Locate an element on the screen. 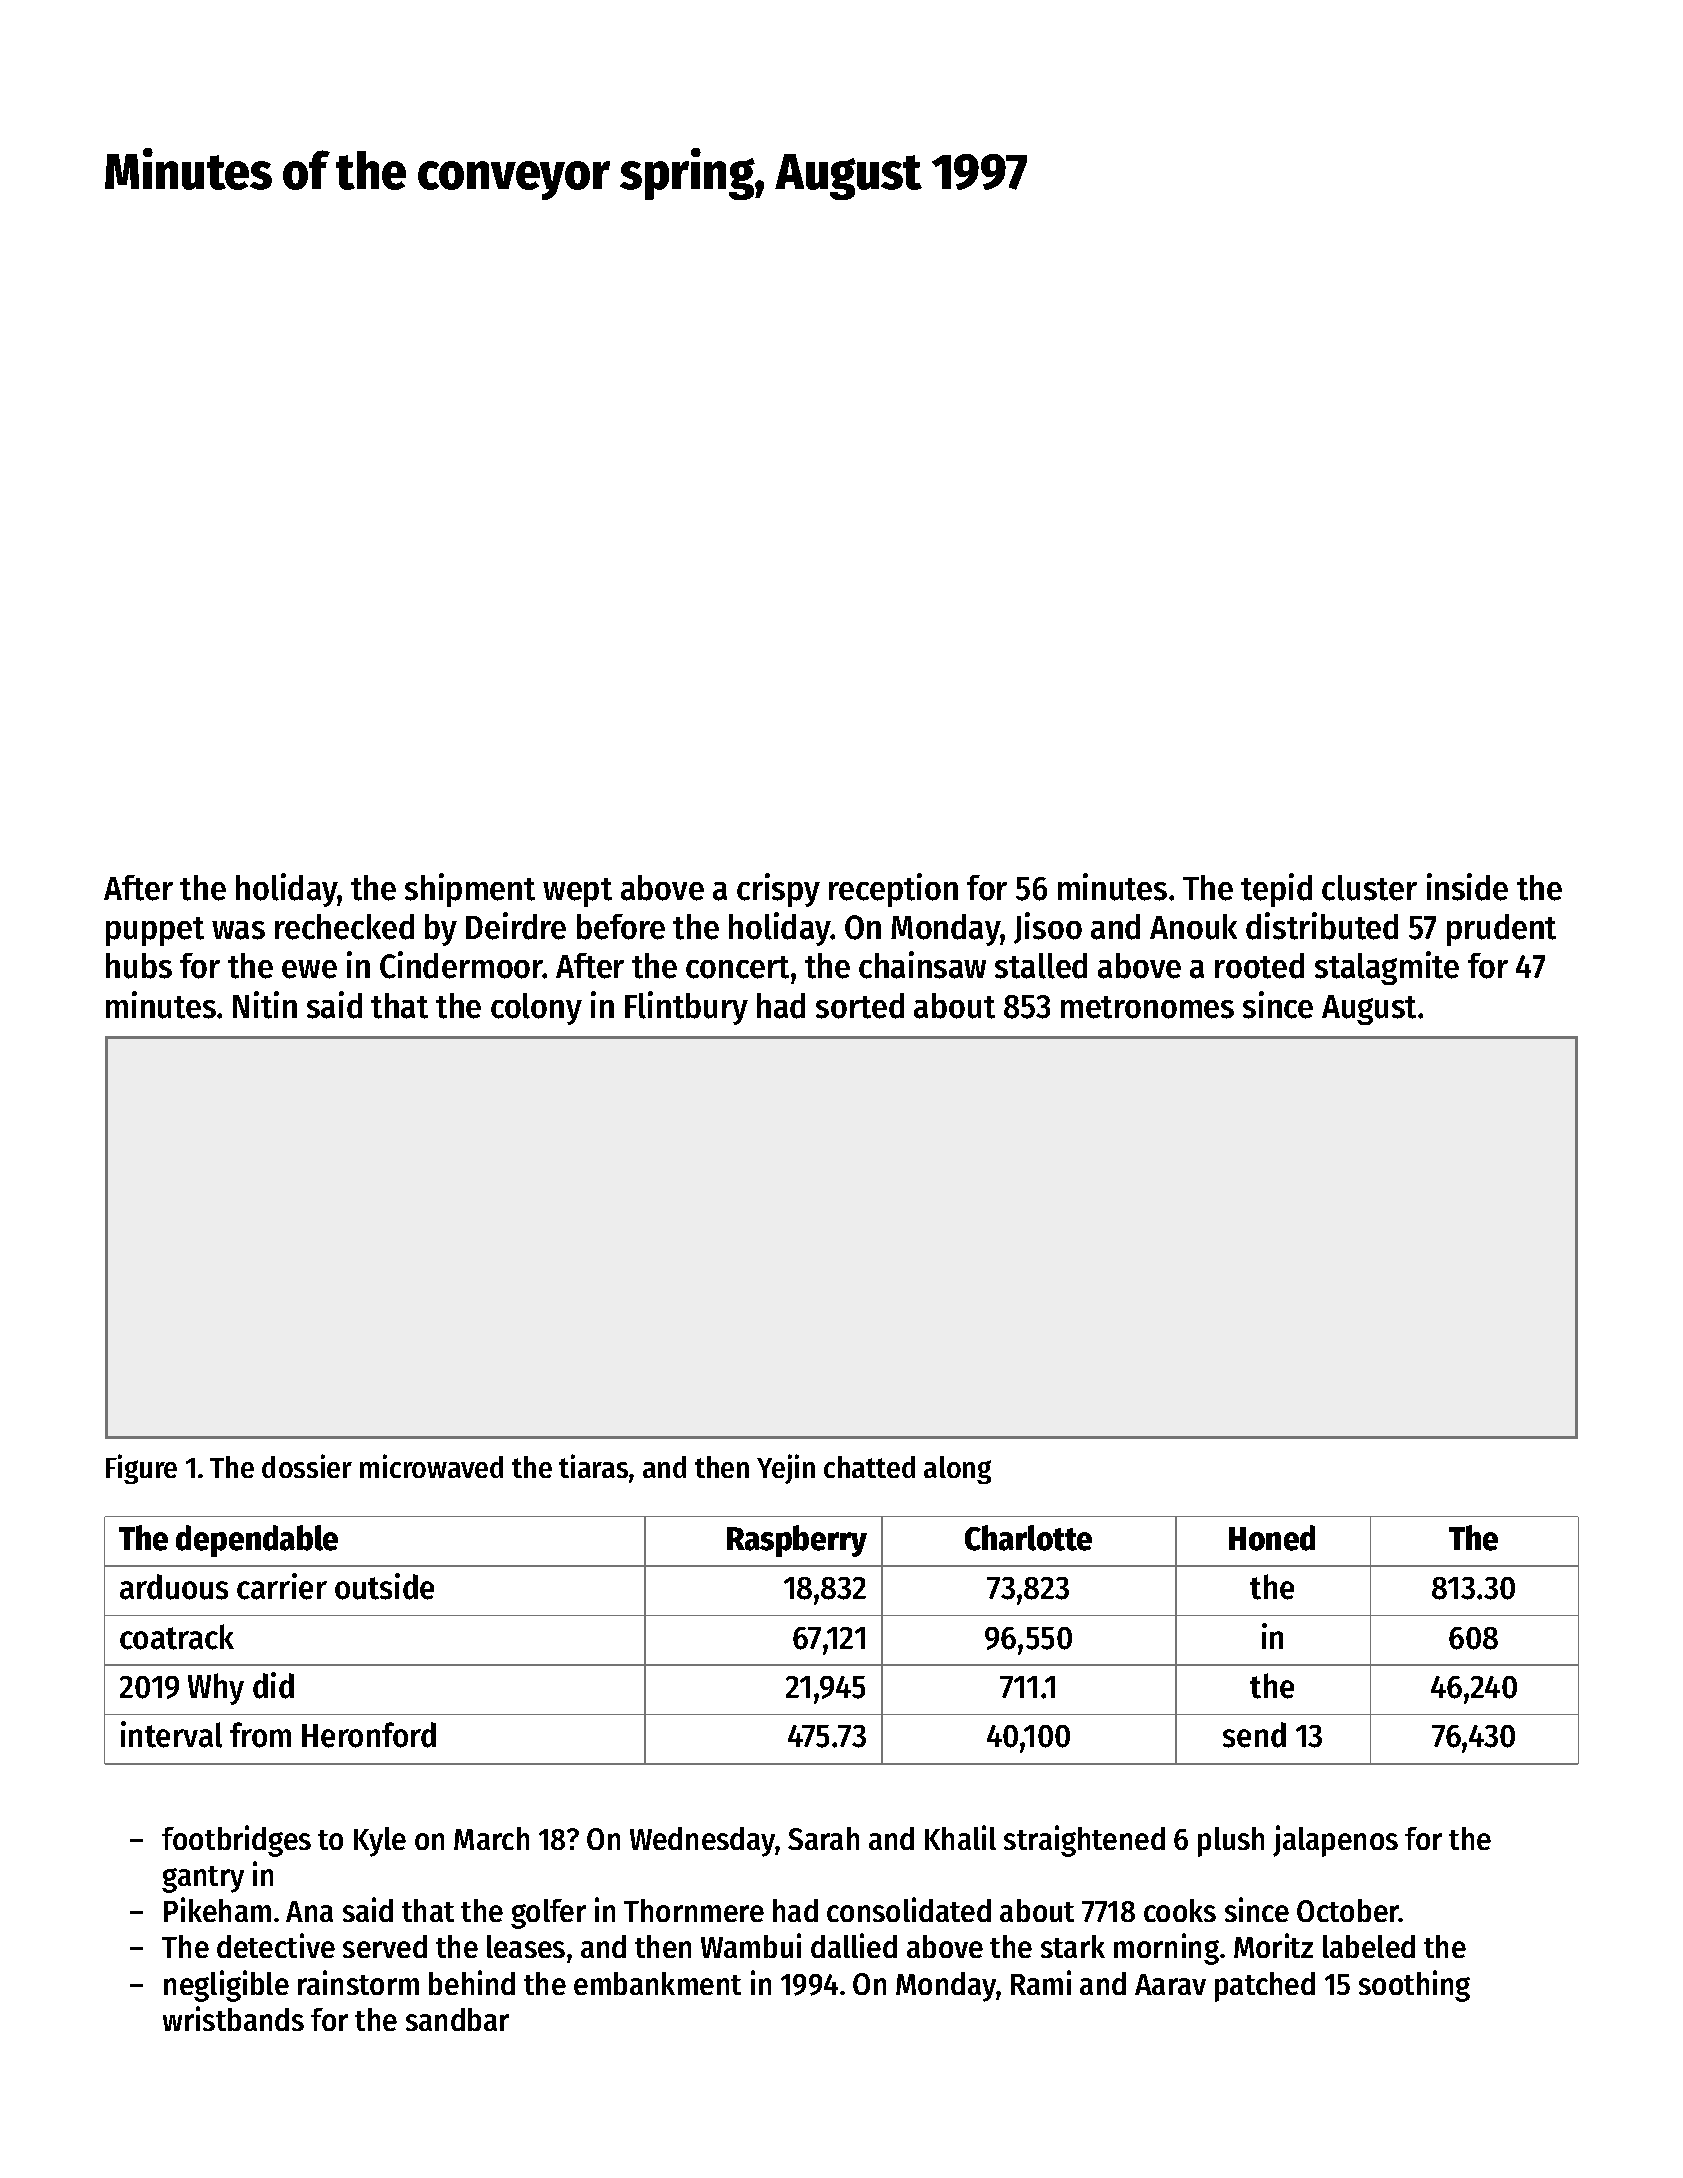  shipment is located at coordinates (470, 890).
